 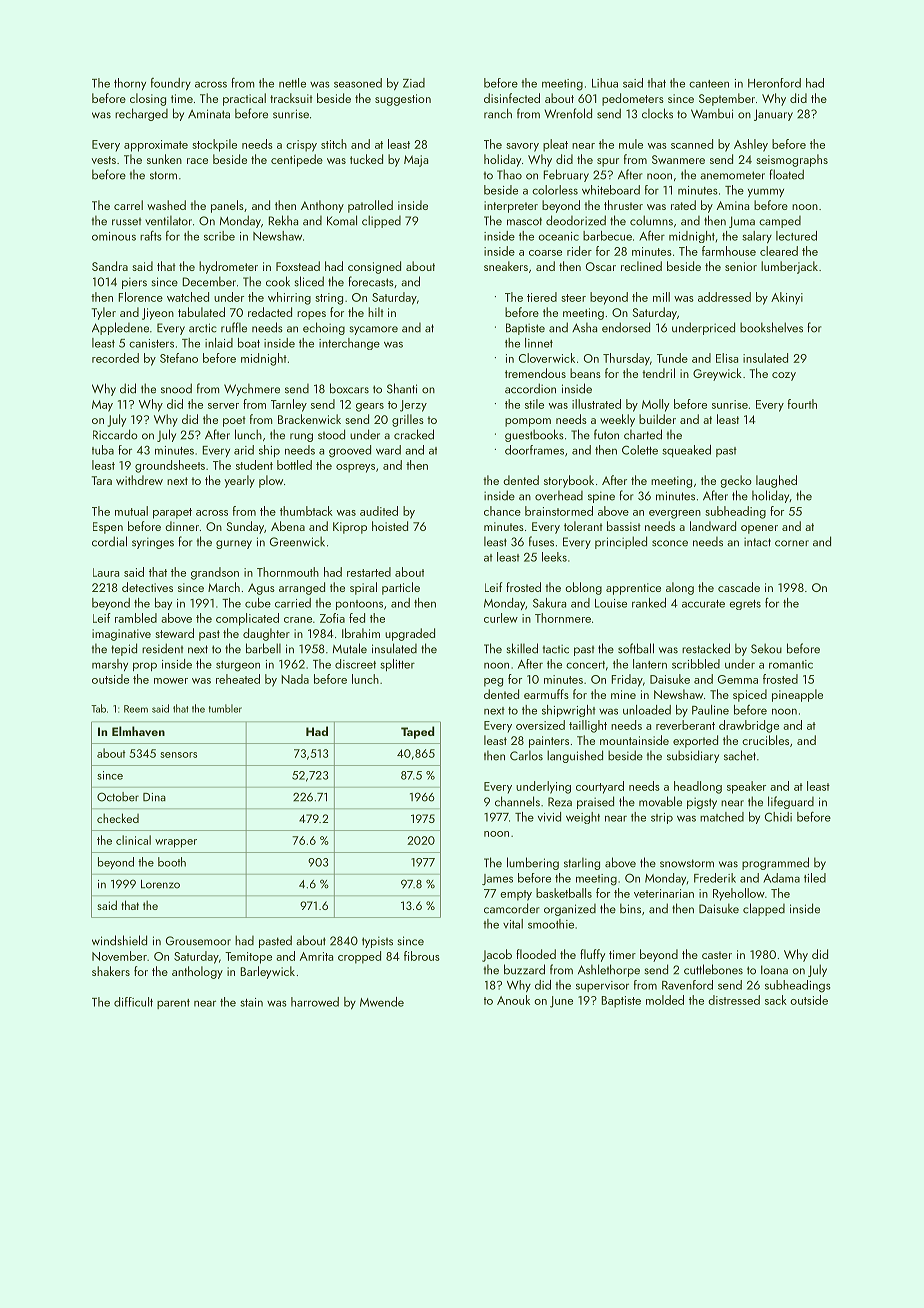 I want to click on vital, so click(x=513, y=924).
